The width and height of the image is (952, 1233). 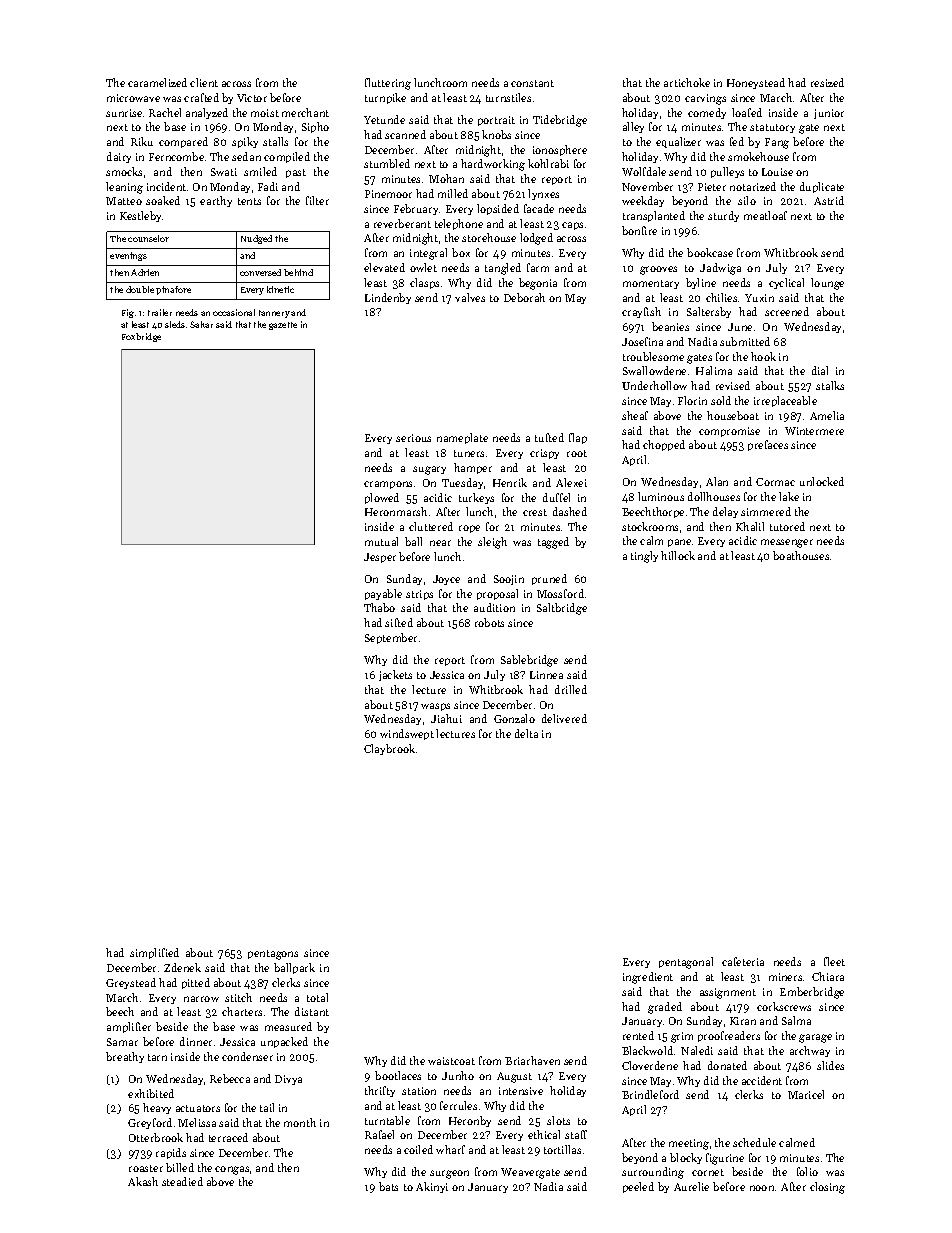 I want to click on meeting, so click(x=689, y=1144).
